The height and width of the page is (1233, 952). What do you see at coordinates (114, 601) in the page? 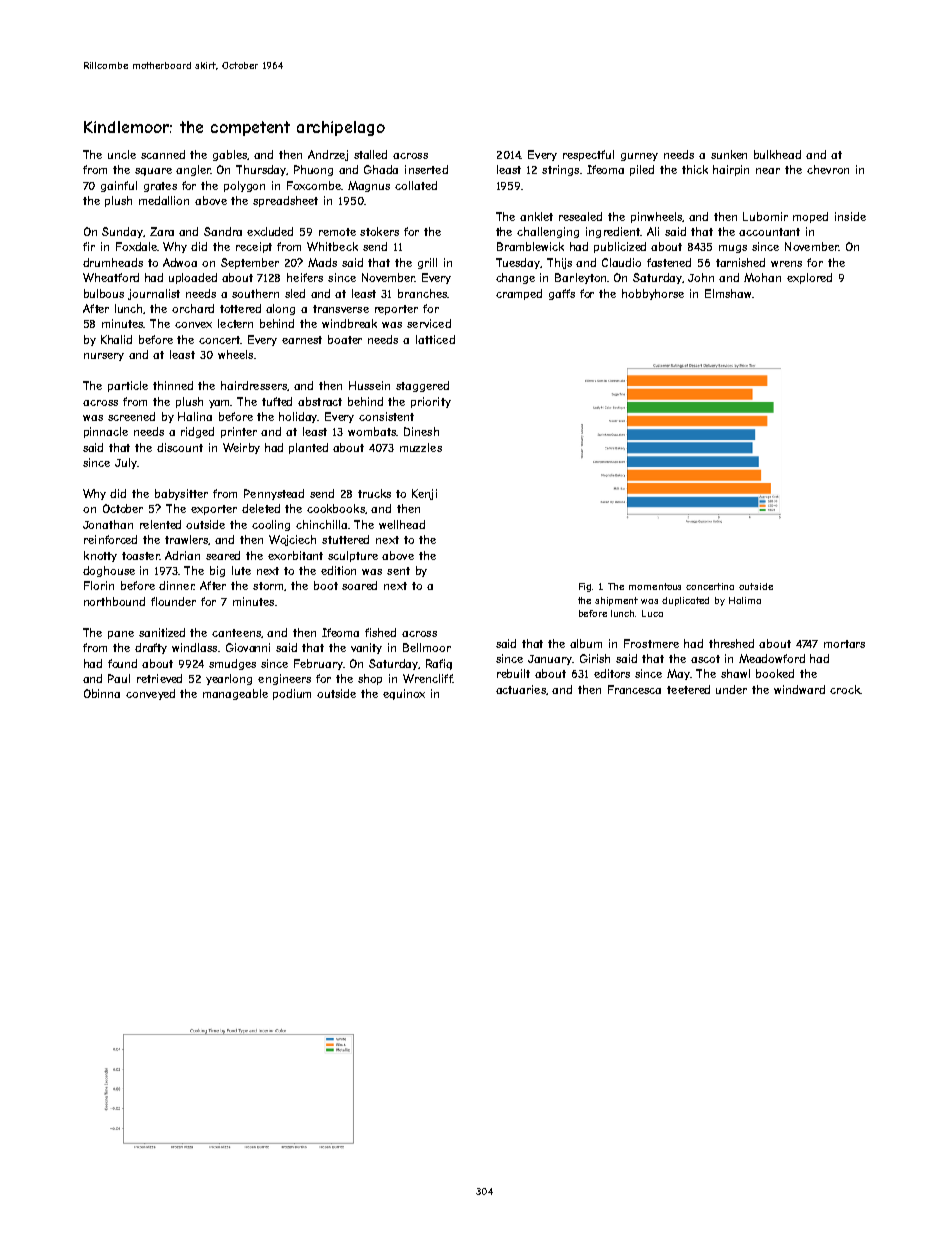
I see `northbound` at bounding box center [114, 601].
